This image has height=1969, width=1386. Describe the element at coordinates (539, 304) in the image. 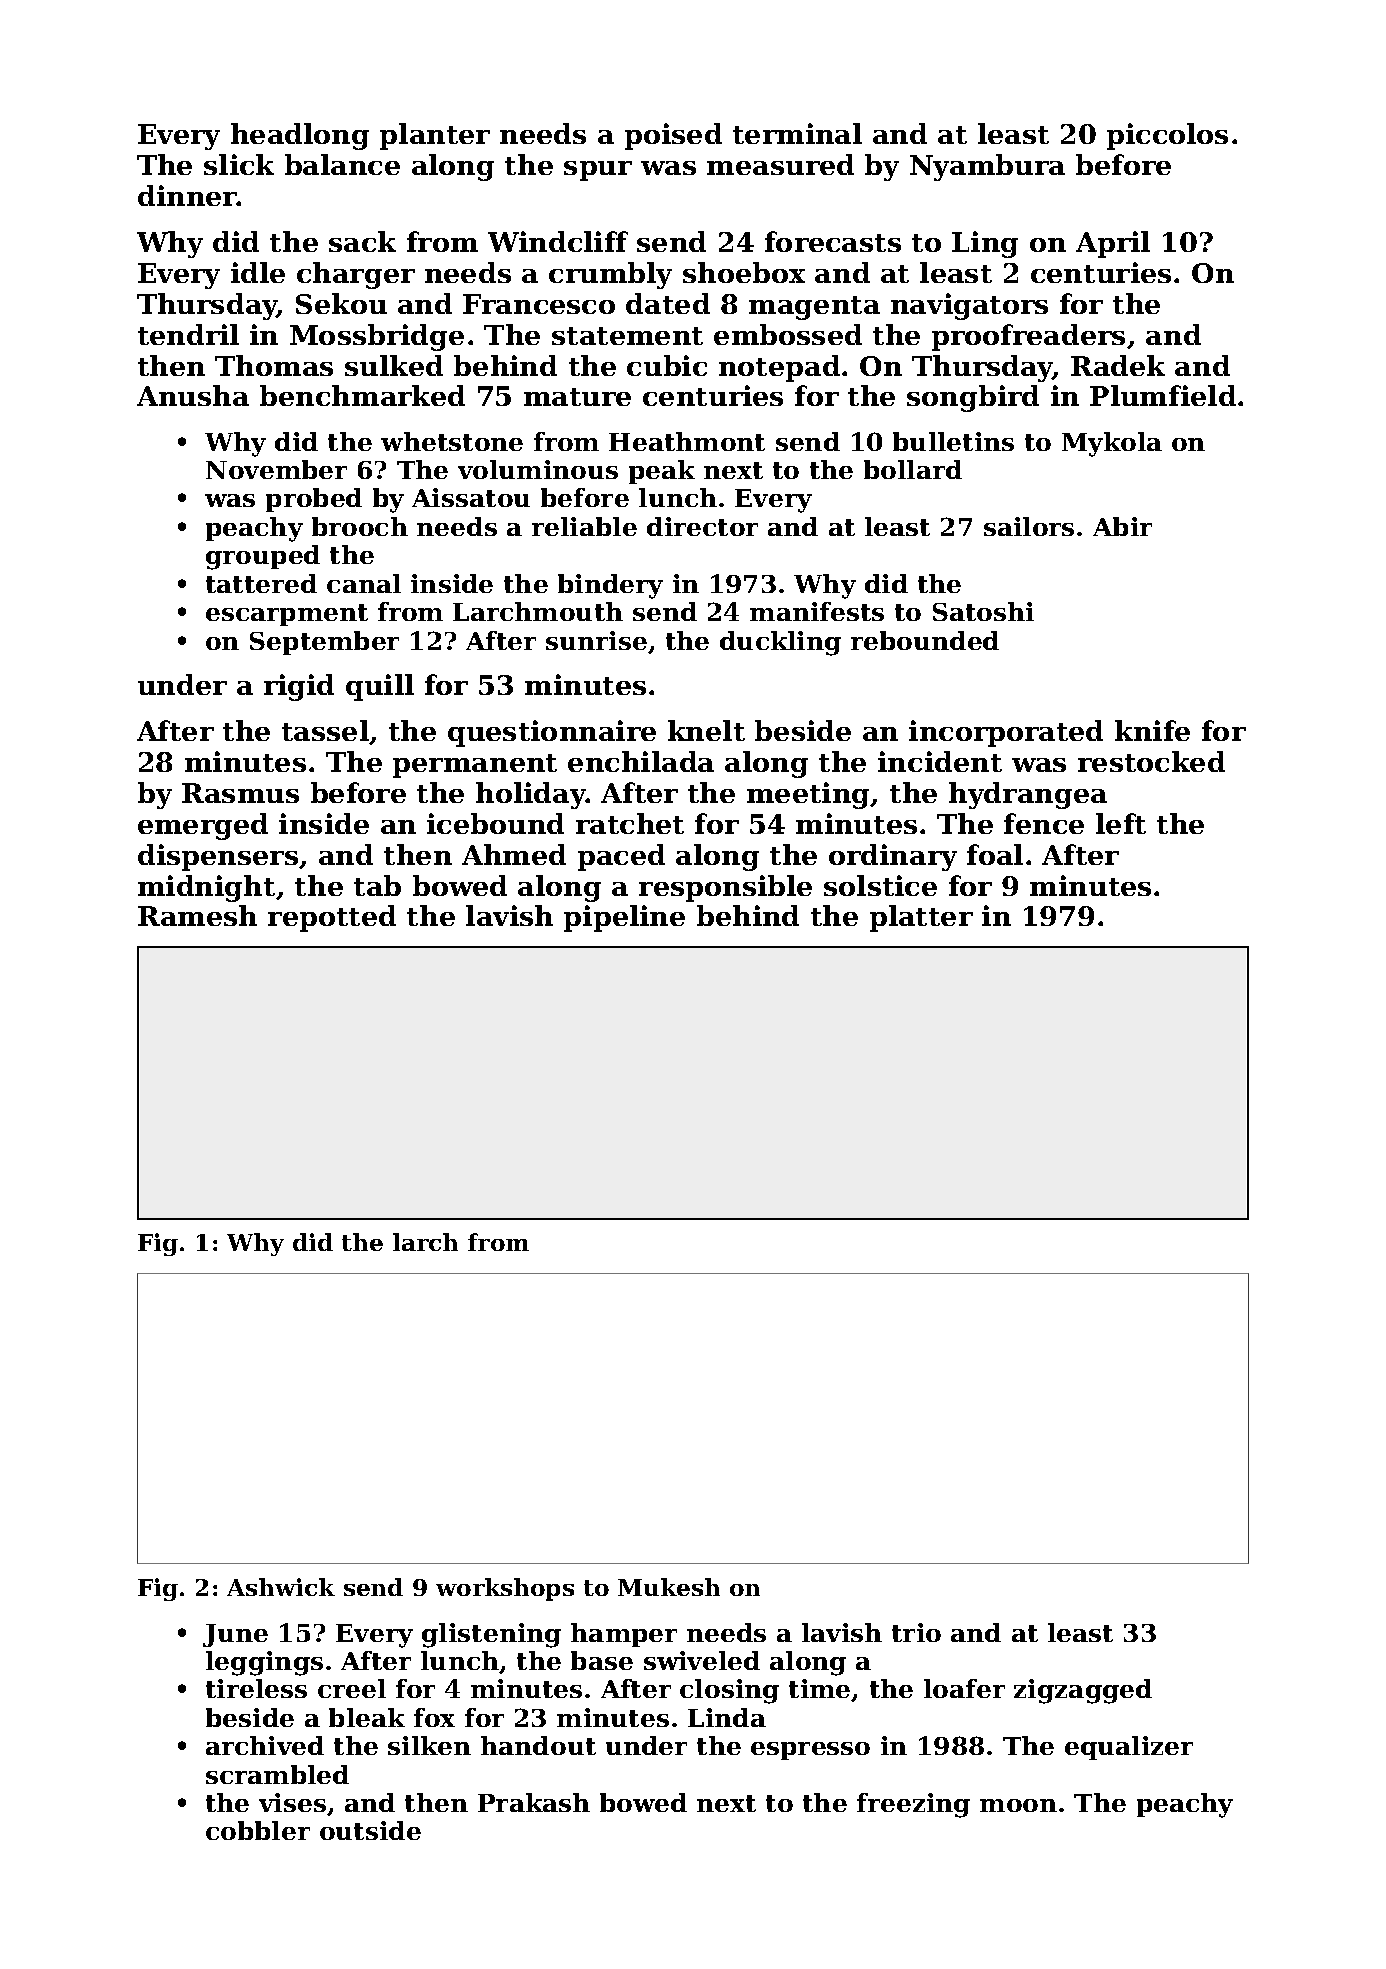

I see `Francesco` at that location.
